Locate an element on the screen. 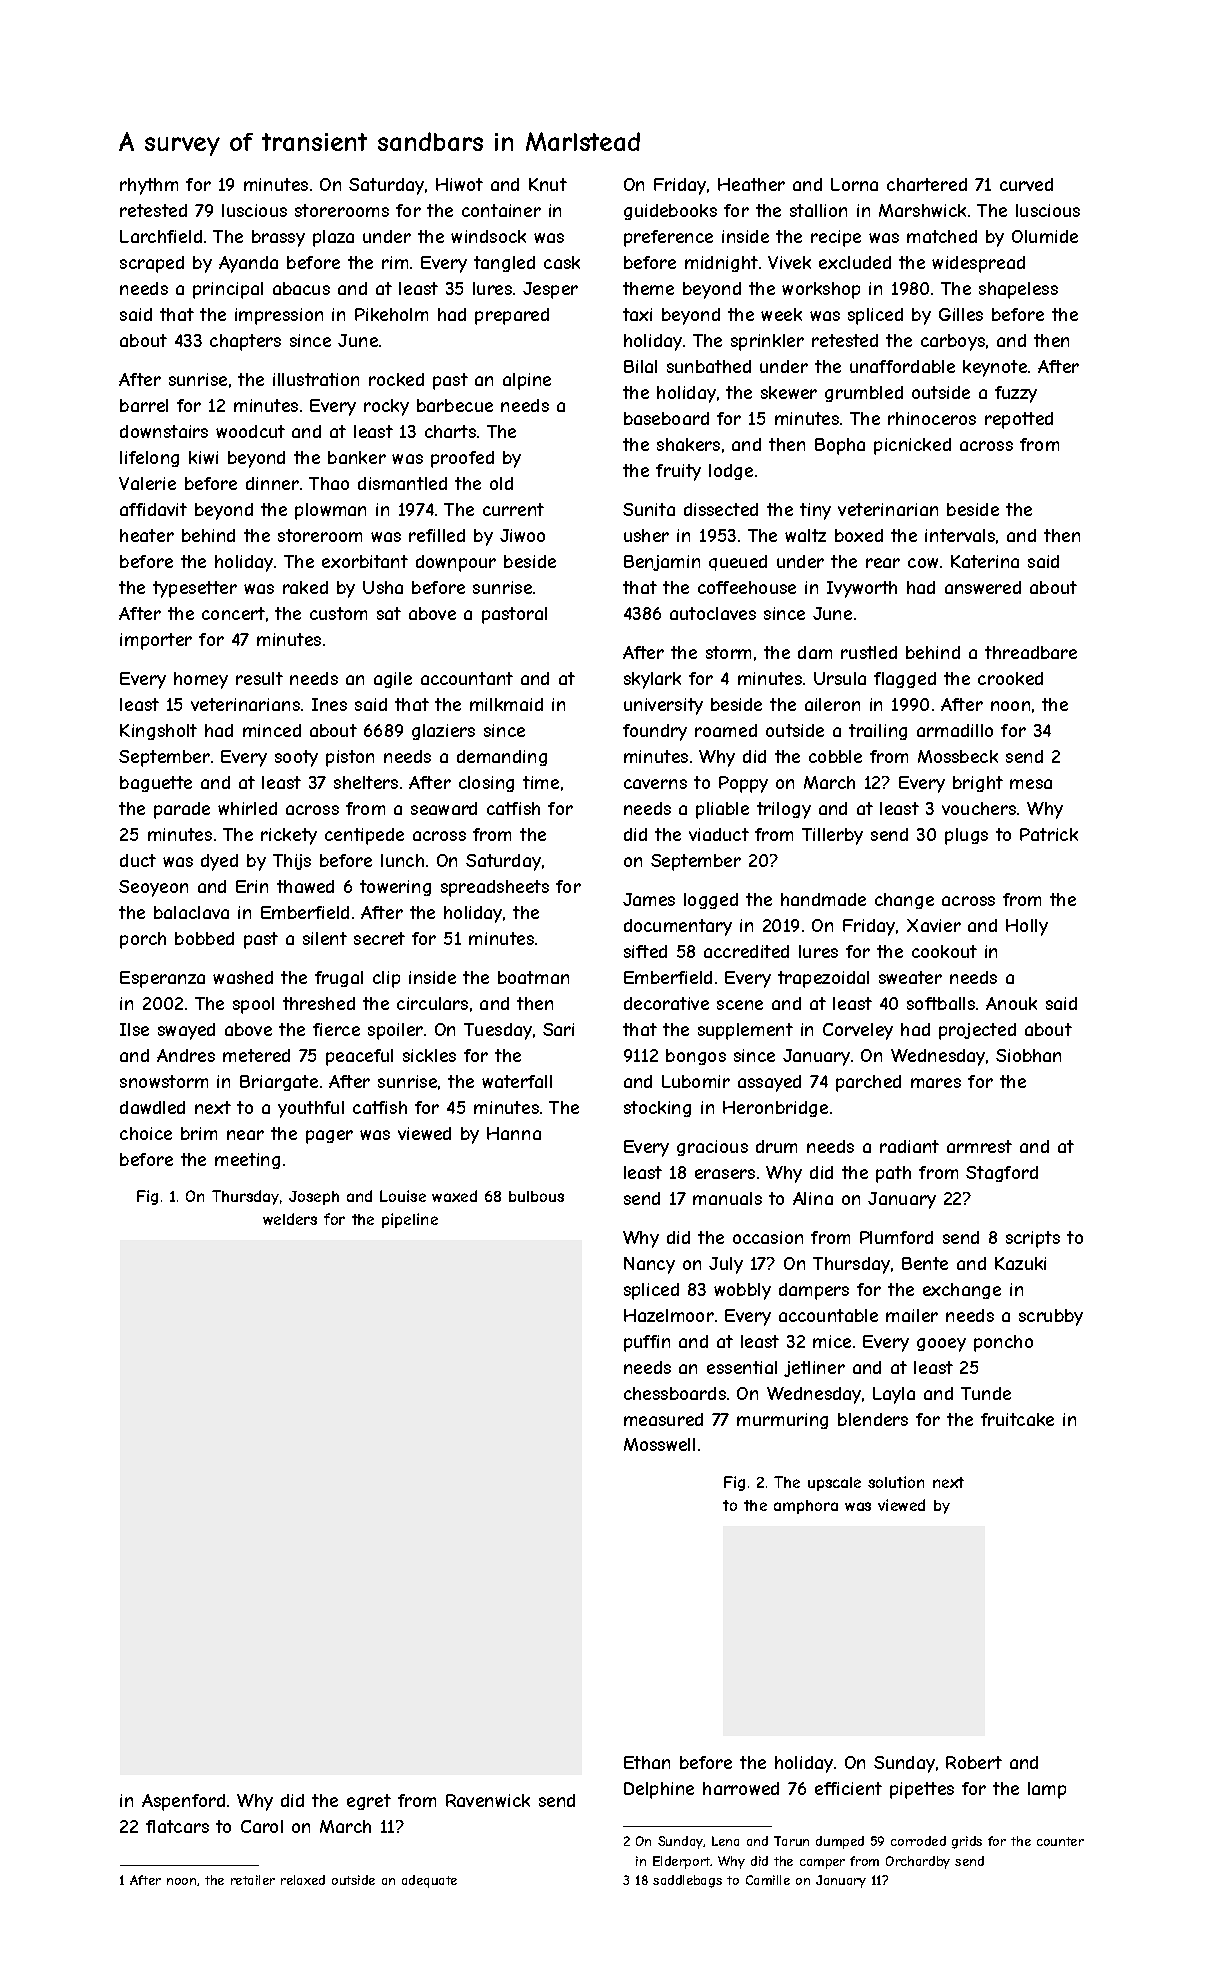 This screenshot has height=1985, width=1205. puffin is located at coordinates (647, 1343).
